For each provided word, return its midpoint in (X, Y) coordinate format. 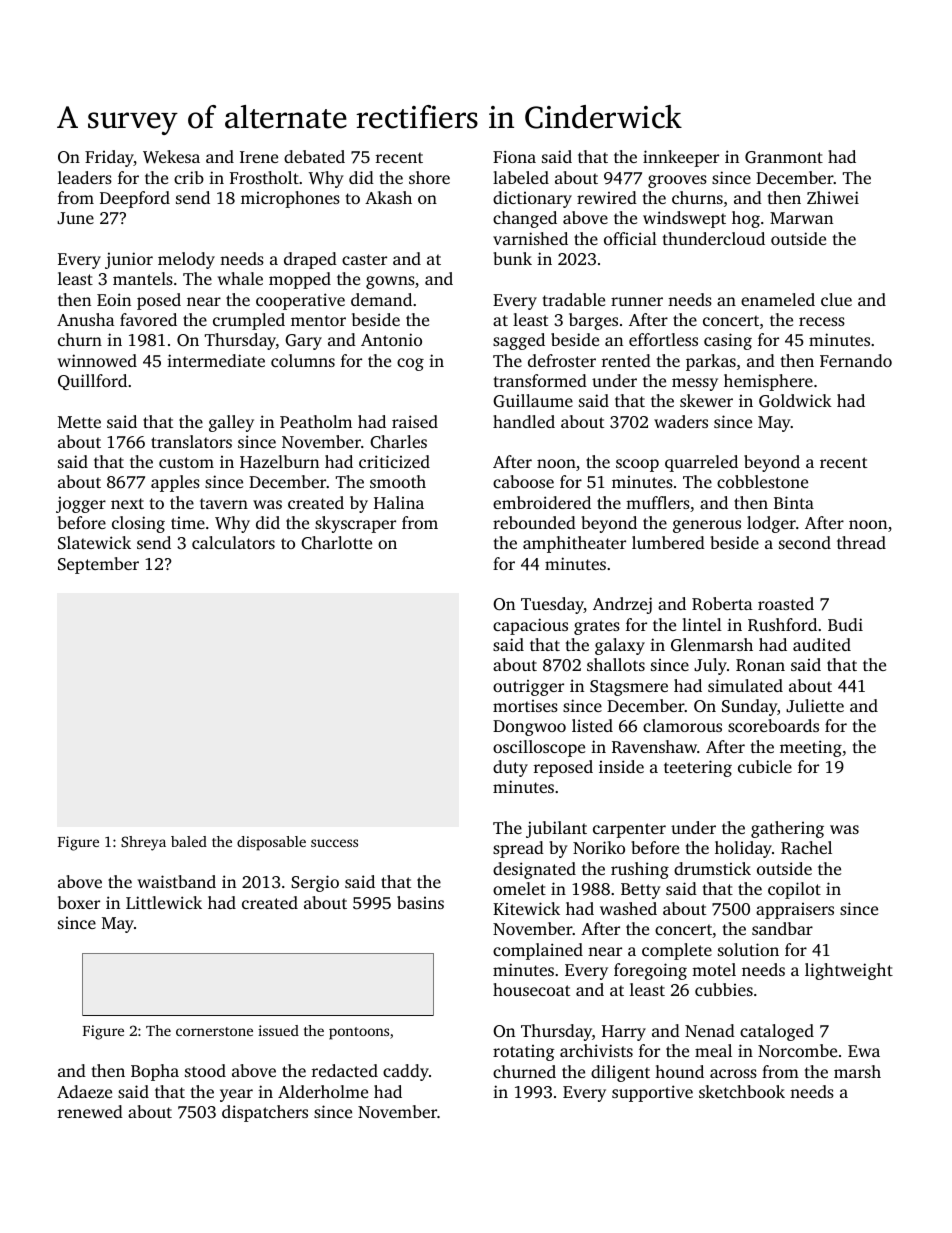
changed (525, 219)
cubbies (724, 989)
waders (681, 421)
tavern (224, 503)
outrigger (528, 688)
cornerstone (214, 1031)
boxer (79, 902)
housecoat (531, 989)
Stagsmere (629, 688)
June (75, 218)
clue (836, 299)
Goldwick (795, 401)
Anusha (86, 319)
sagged (519, 341)
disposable (271, 843)
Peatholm (316, 421)
